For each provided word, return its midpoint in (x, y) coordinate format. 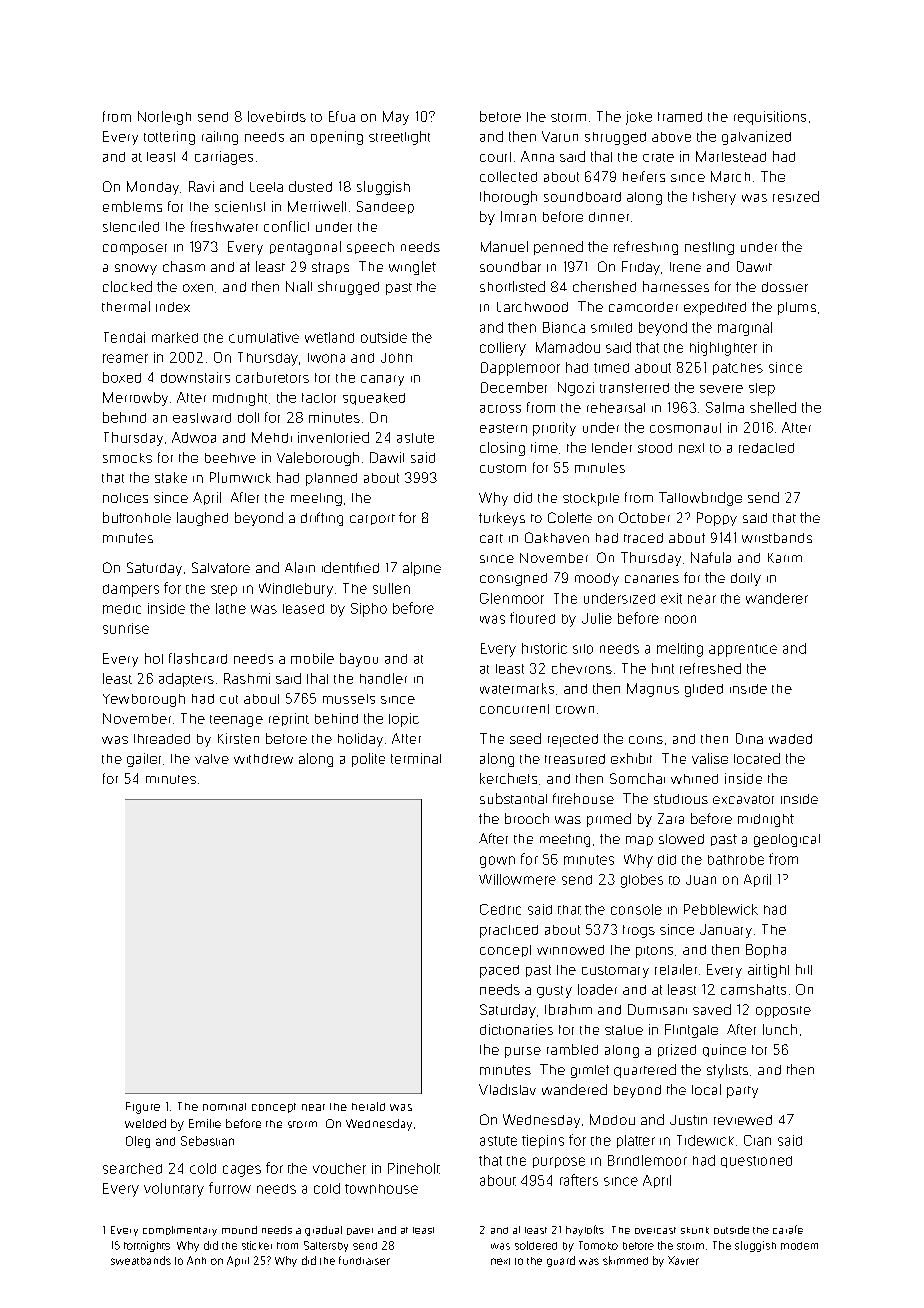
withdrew (263, 759)
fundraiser (364, 1260)
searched (132, 1168)
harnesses (676, 286)
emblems (132, 206)
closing (502, 449)
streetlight (399, 138)
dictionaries (516, 1029)
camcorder (643, 307)
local (706, 1089)
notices (125, 498)
